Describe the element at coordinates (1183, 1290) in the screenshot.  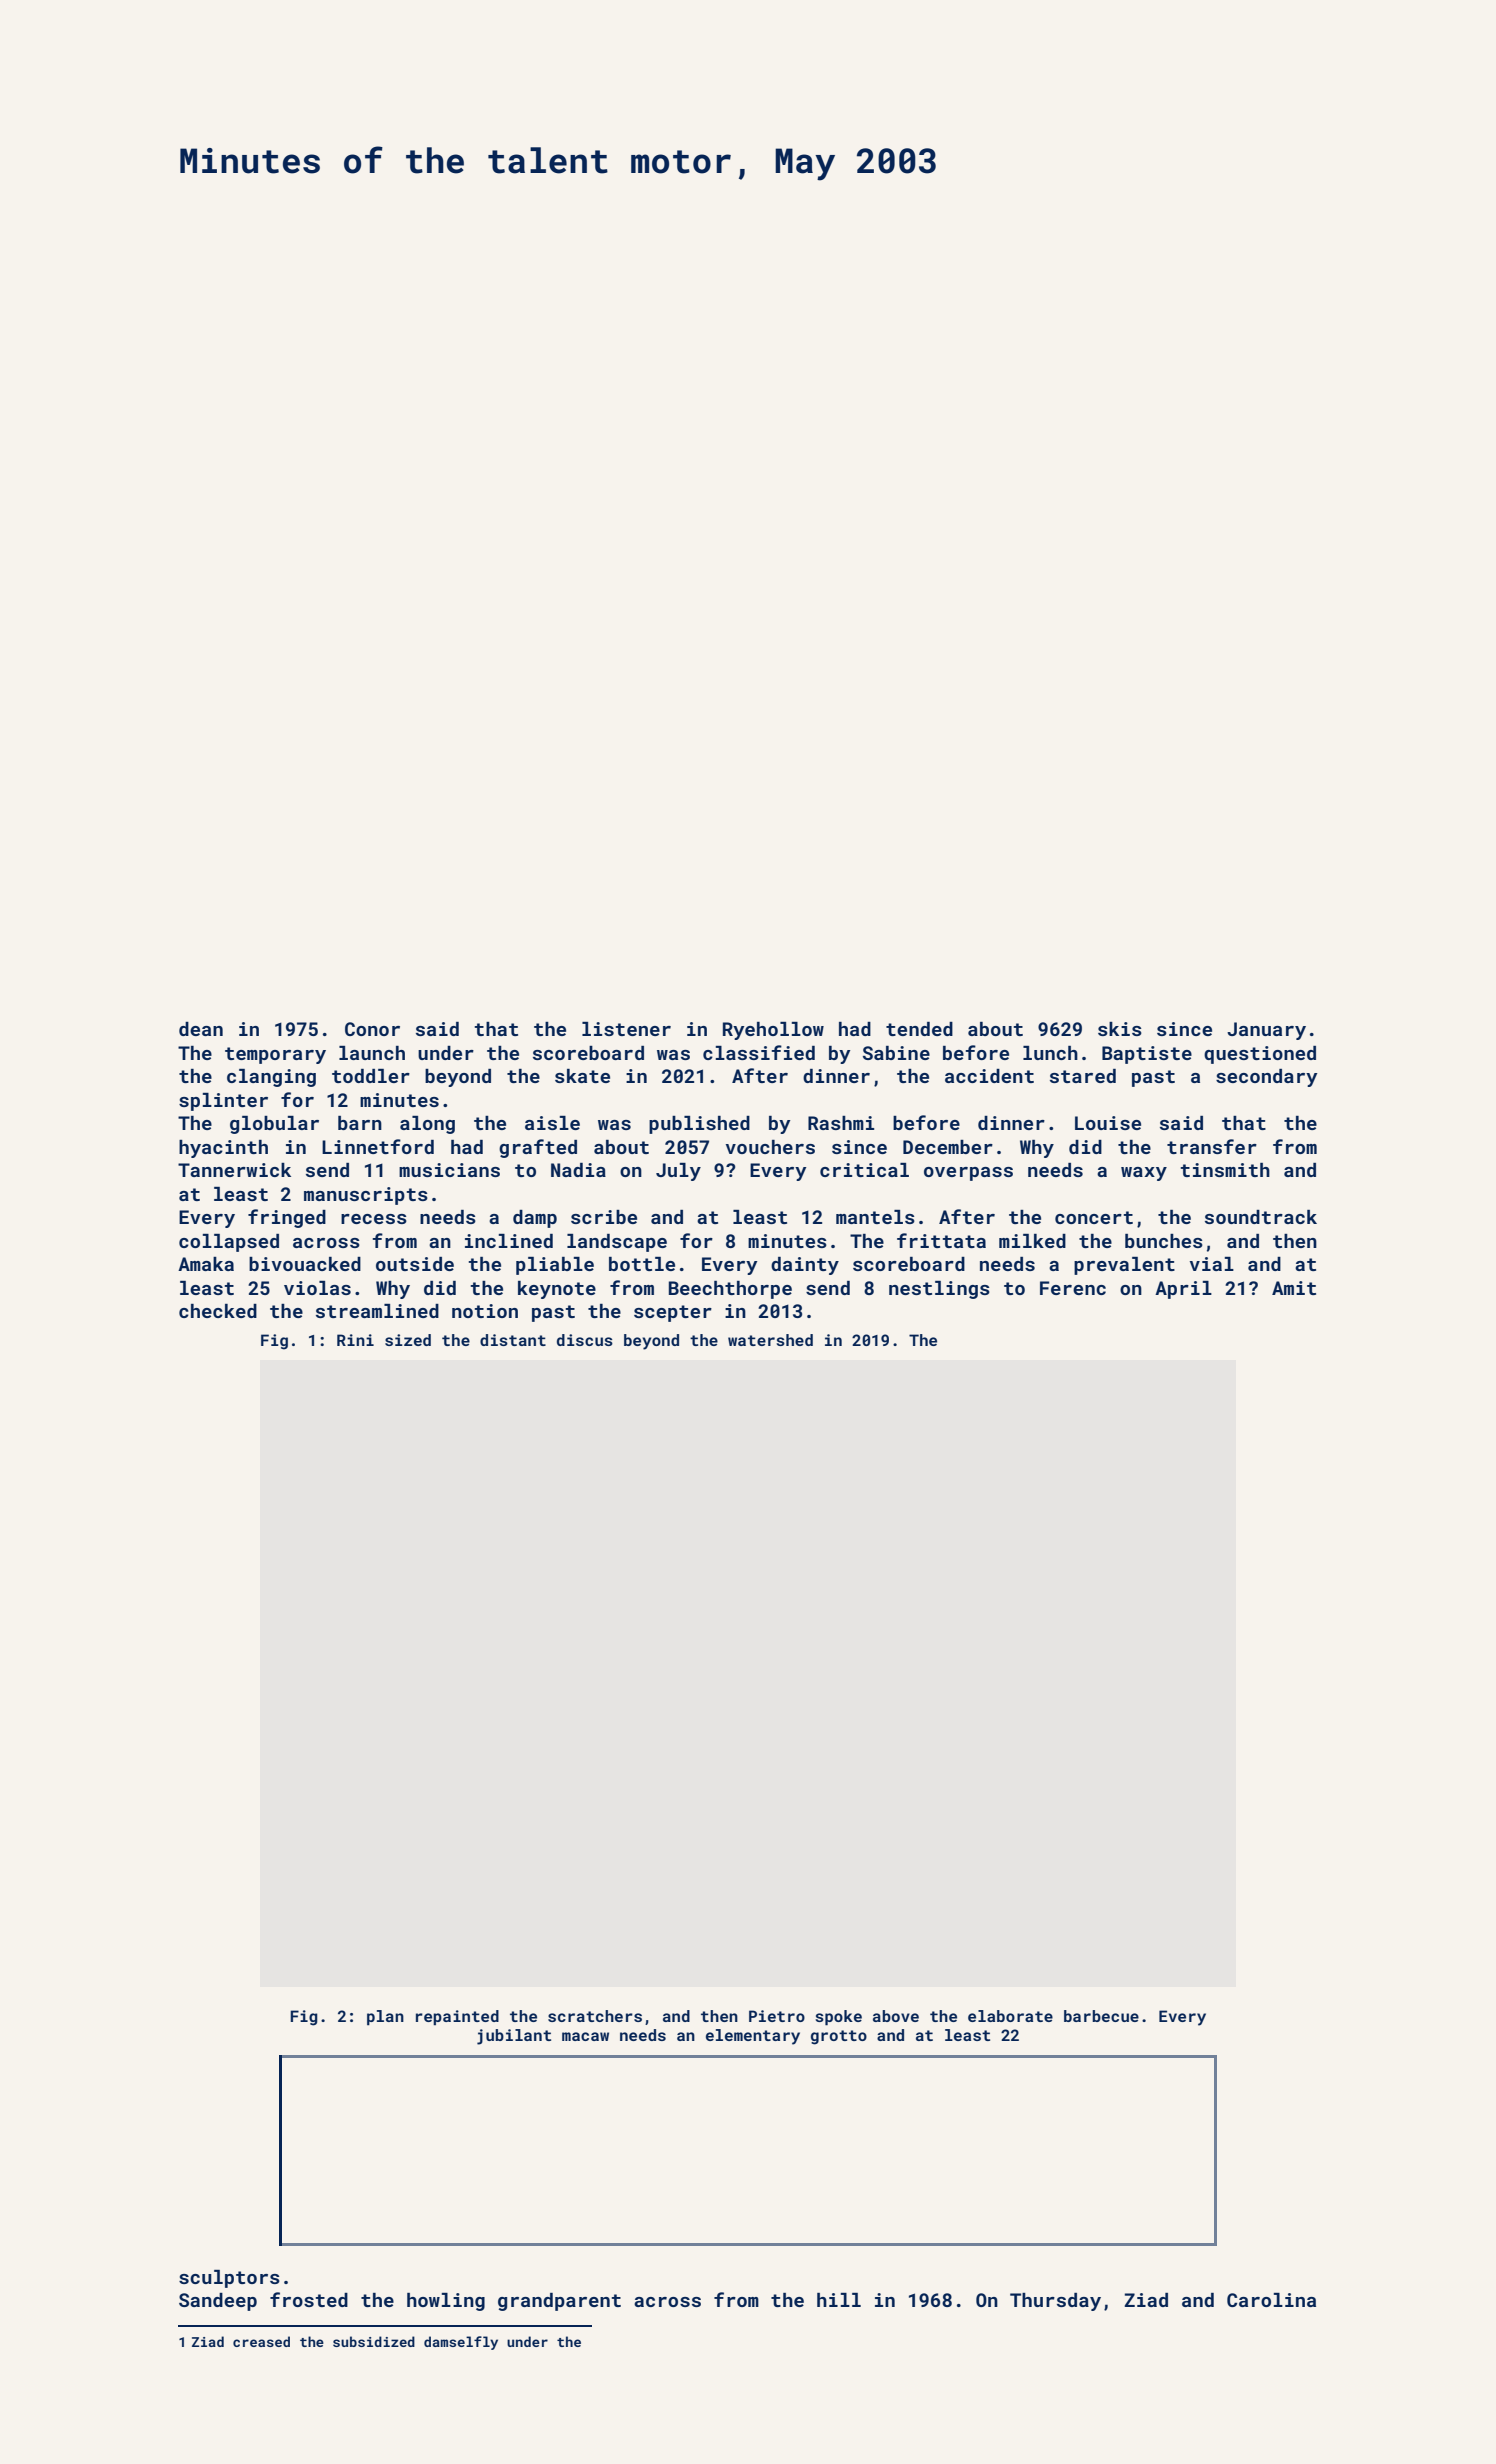
I see `April` at that location.
